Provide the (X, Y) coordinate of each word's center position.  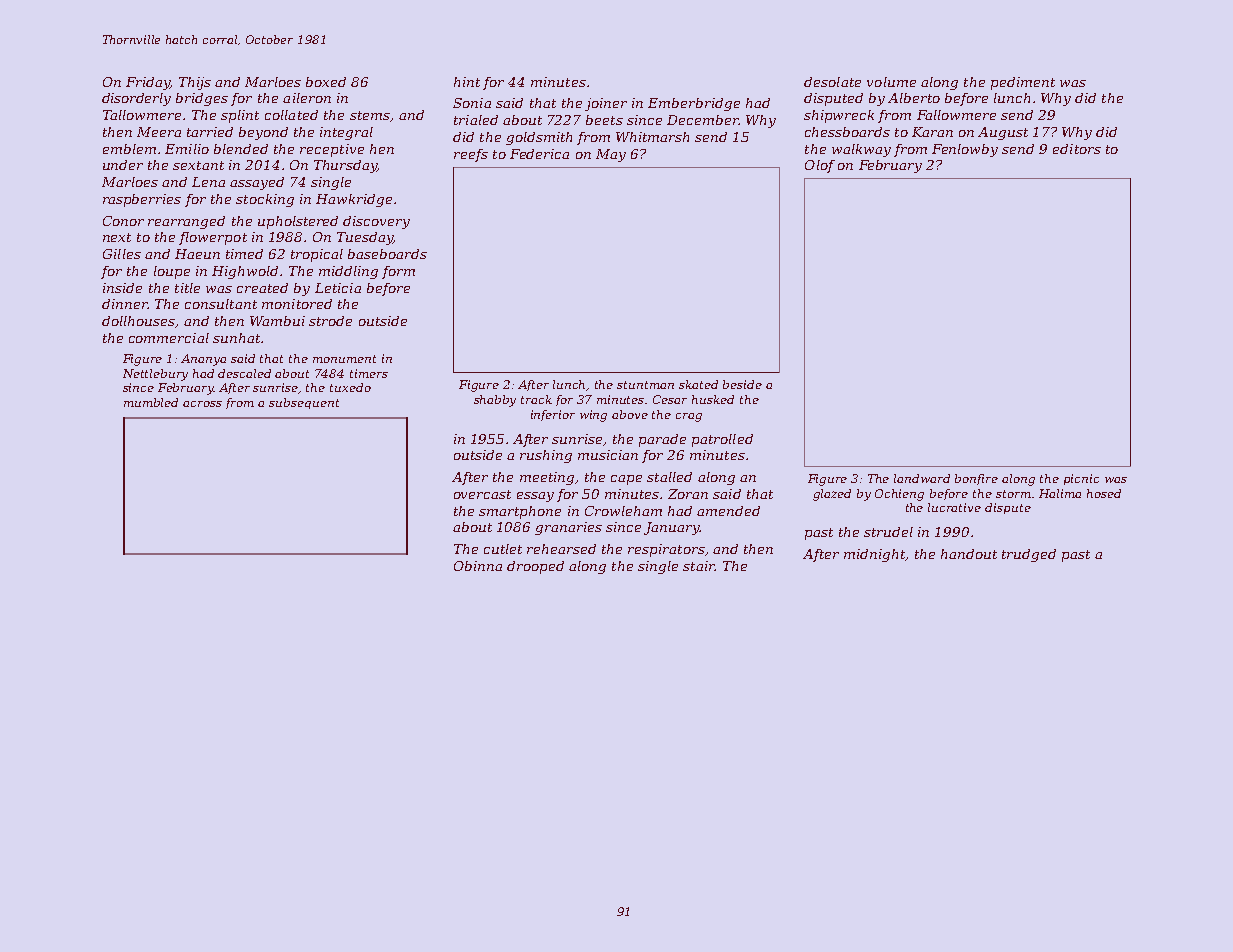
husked (713, 399)
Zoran (688, 494)
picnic (1081, 479)
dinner (124, 304)
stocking (265, 200)
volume (891, 82)
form (398, 272)
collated (291, 115)
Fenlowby (965, 150)
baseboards (387, 254)
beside (742, 384)
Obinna (478, 566)
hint (467, 82)
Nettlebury (155, 375)
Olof (820, 166)
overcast (482, 494)
